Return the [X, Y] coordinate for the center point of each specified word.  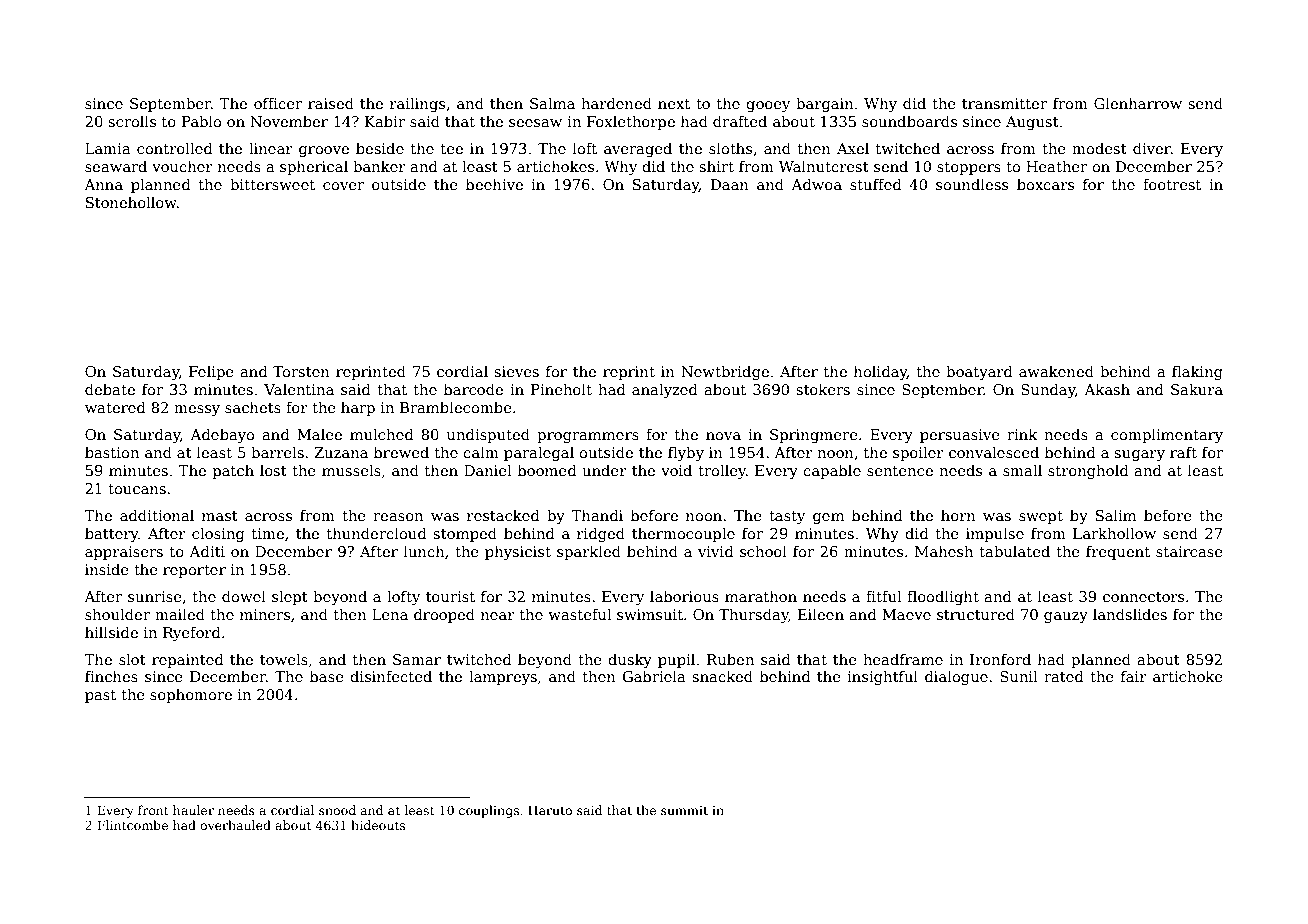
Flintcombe [133, 825]
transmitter [1004, 103]
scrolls [132, 121]
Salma [552, 103]
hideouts [378, 825]
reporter [194, 571]
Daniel [487, 470]
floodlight [943, 597]
